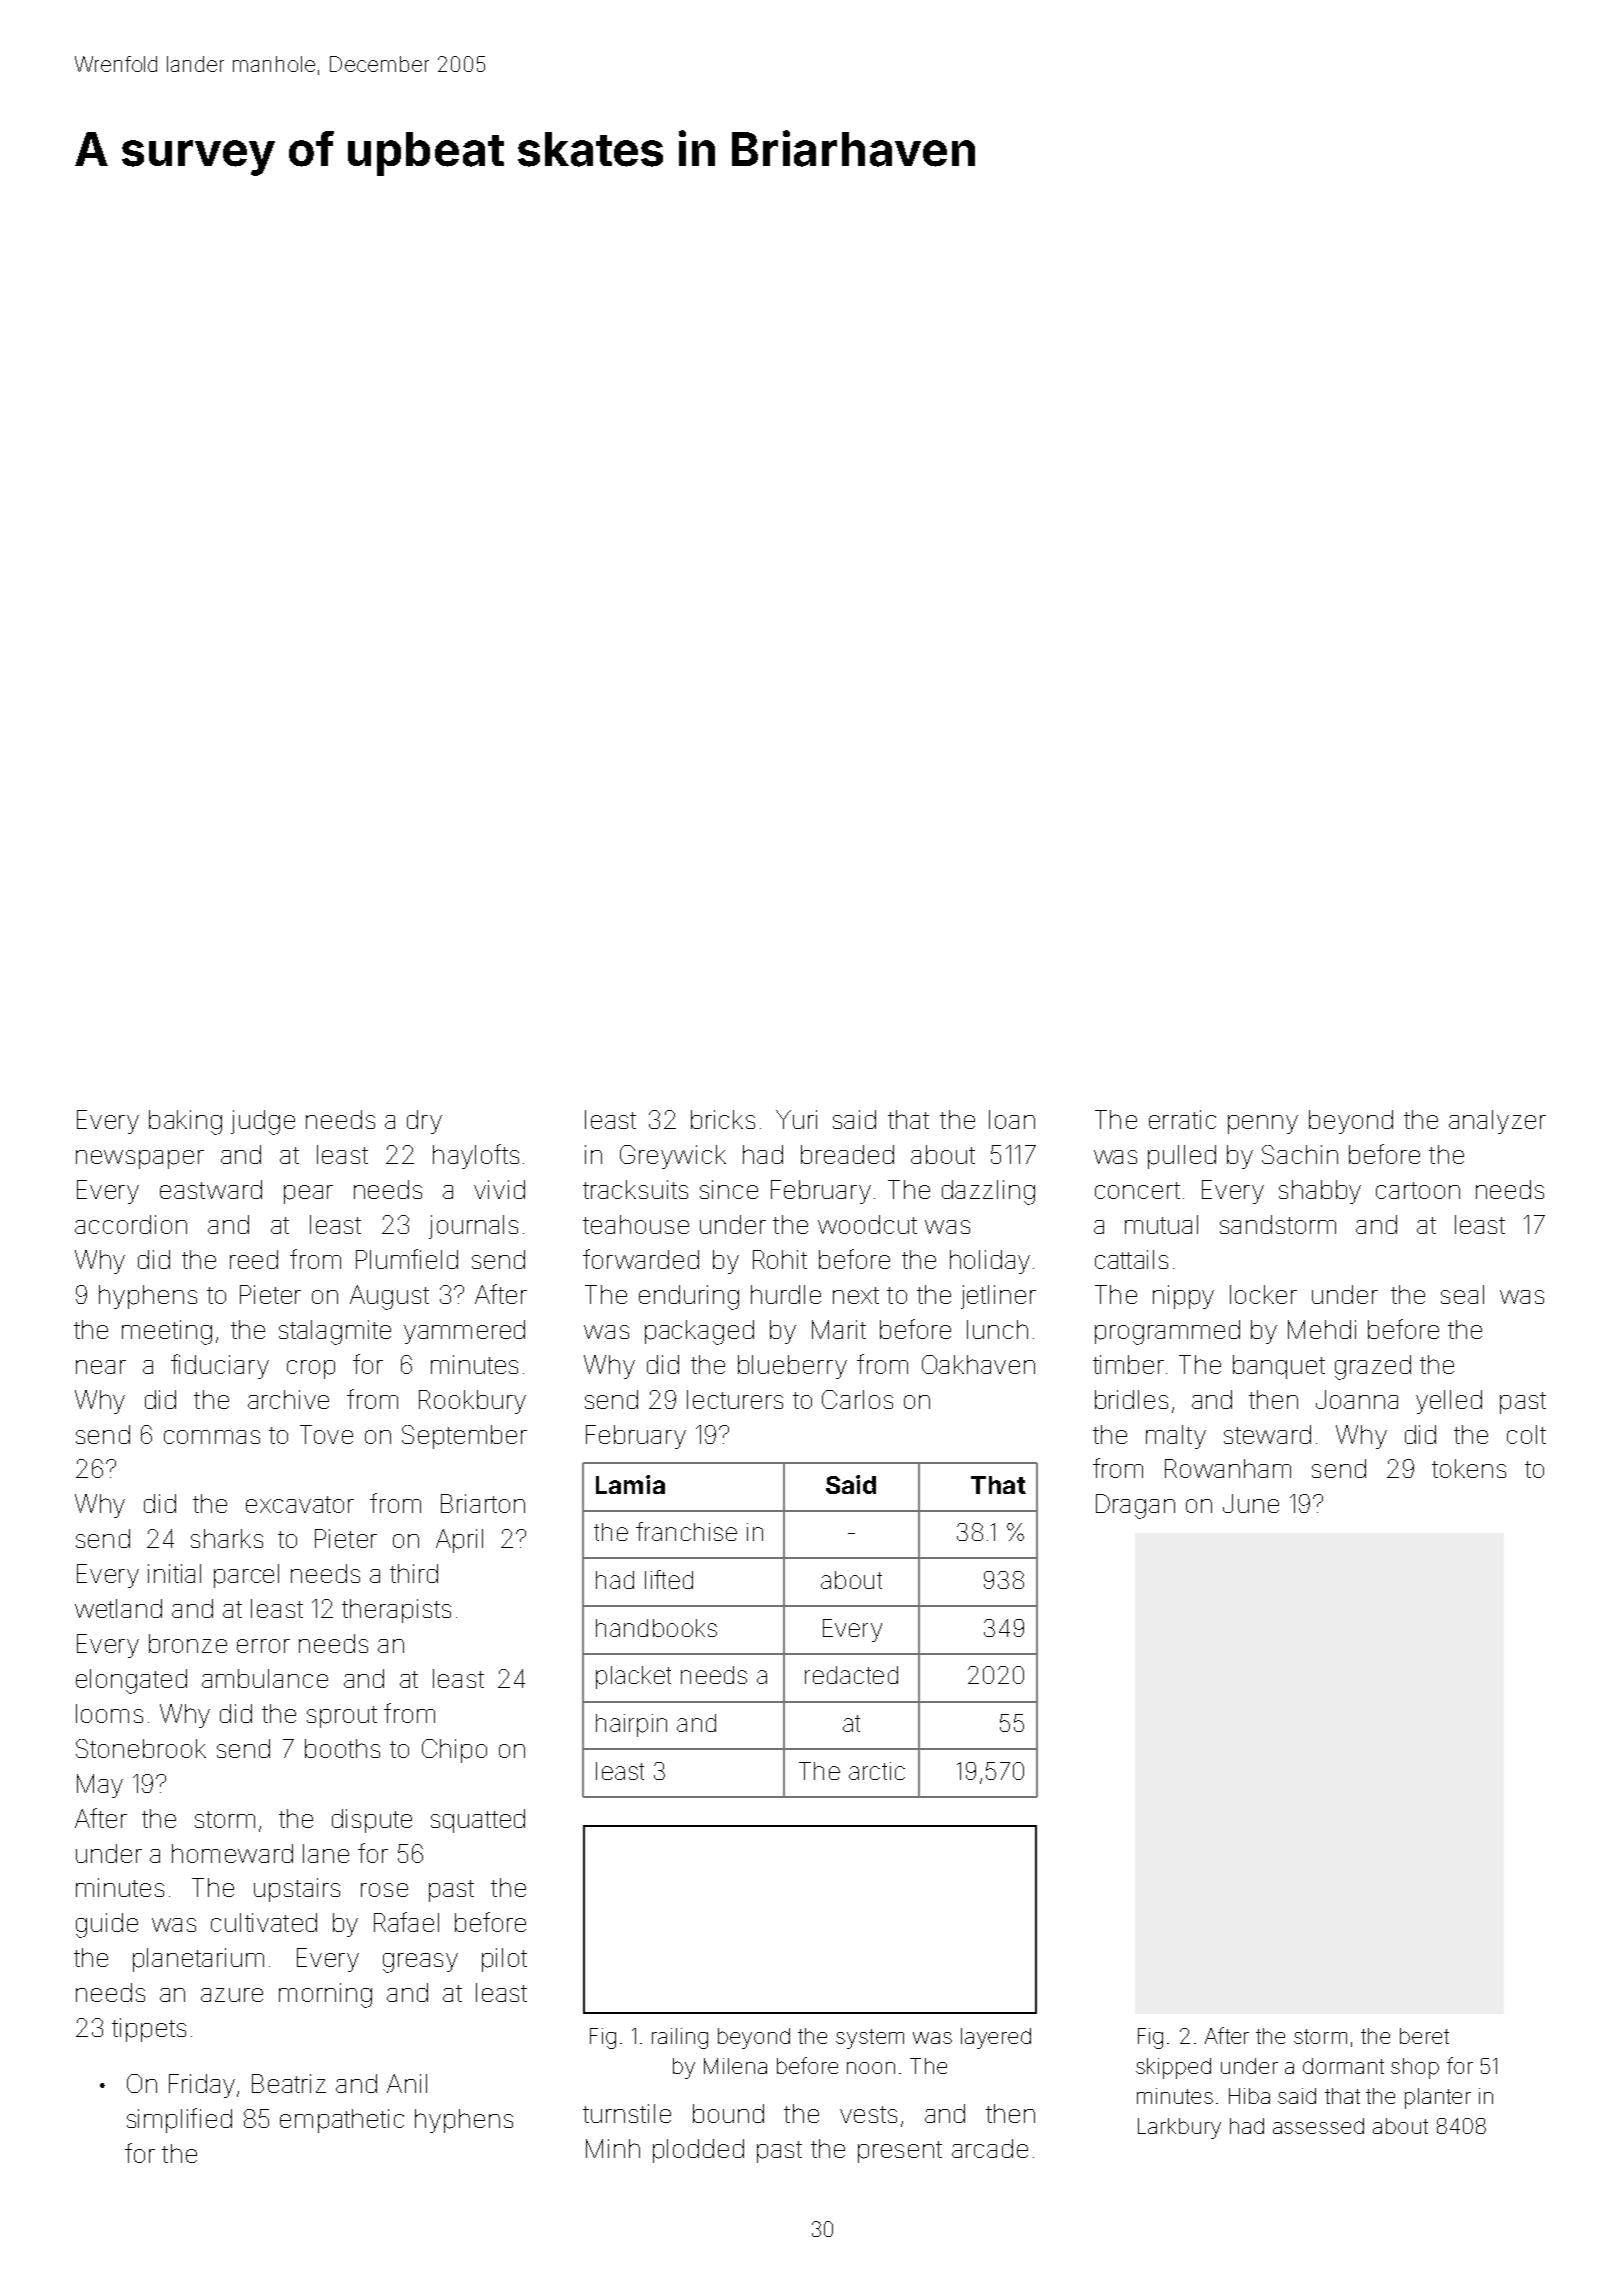 The image size is (1620, 2292). What do you see at coordinates (179, 2120) in the screenshot?
I see `simplified` at bounding box center [179, 2120].
